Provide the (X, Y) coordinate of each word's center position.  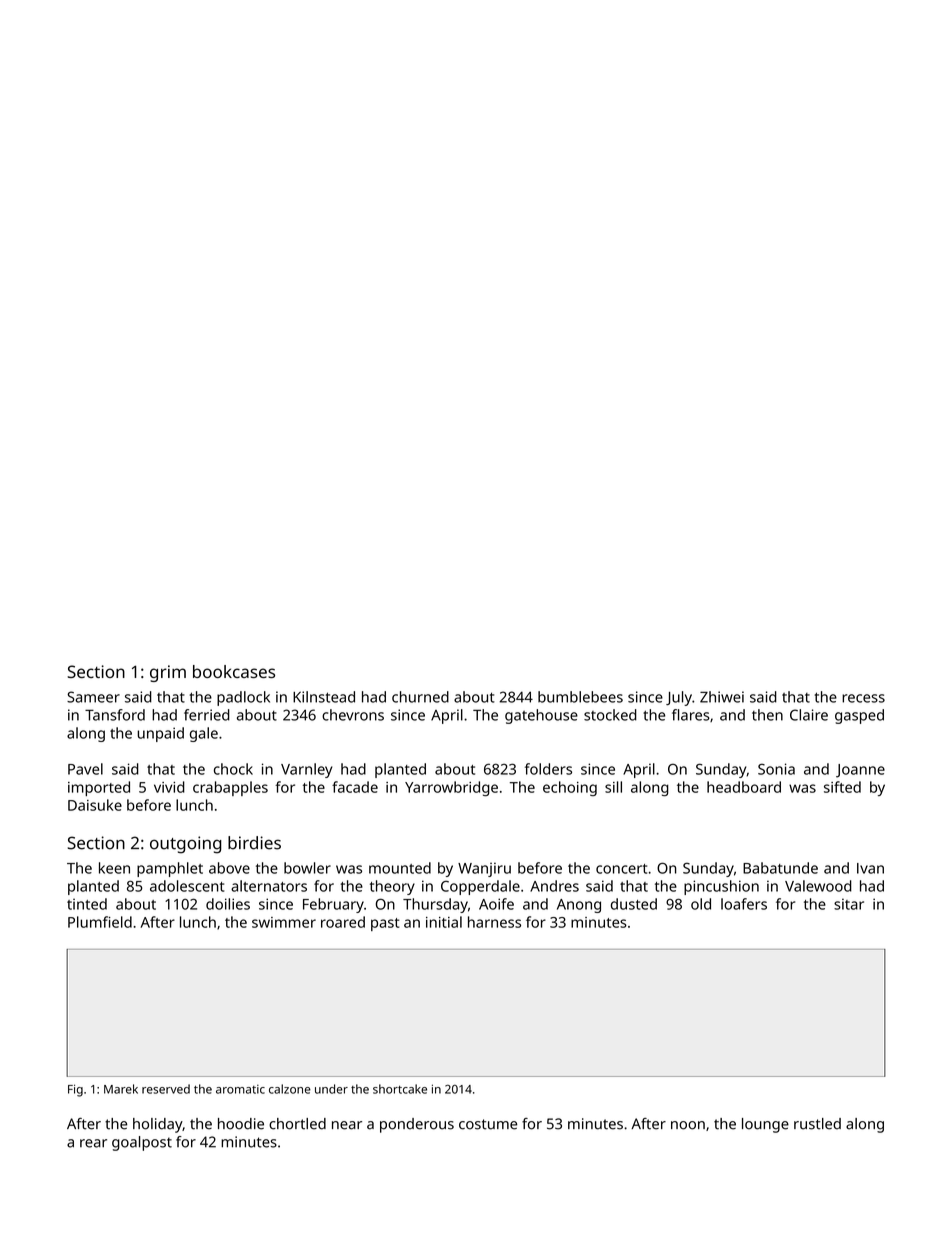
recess (863, 698)
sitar (849, 904)
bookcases (234, 671)
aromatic (240, 1089)
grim (168, 673)
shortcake (400, 1089)
